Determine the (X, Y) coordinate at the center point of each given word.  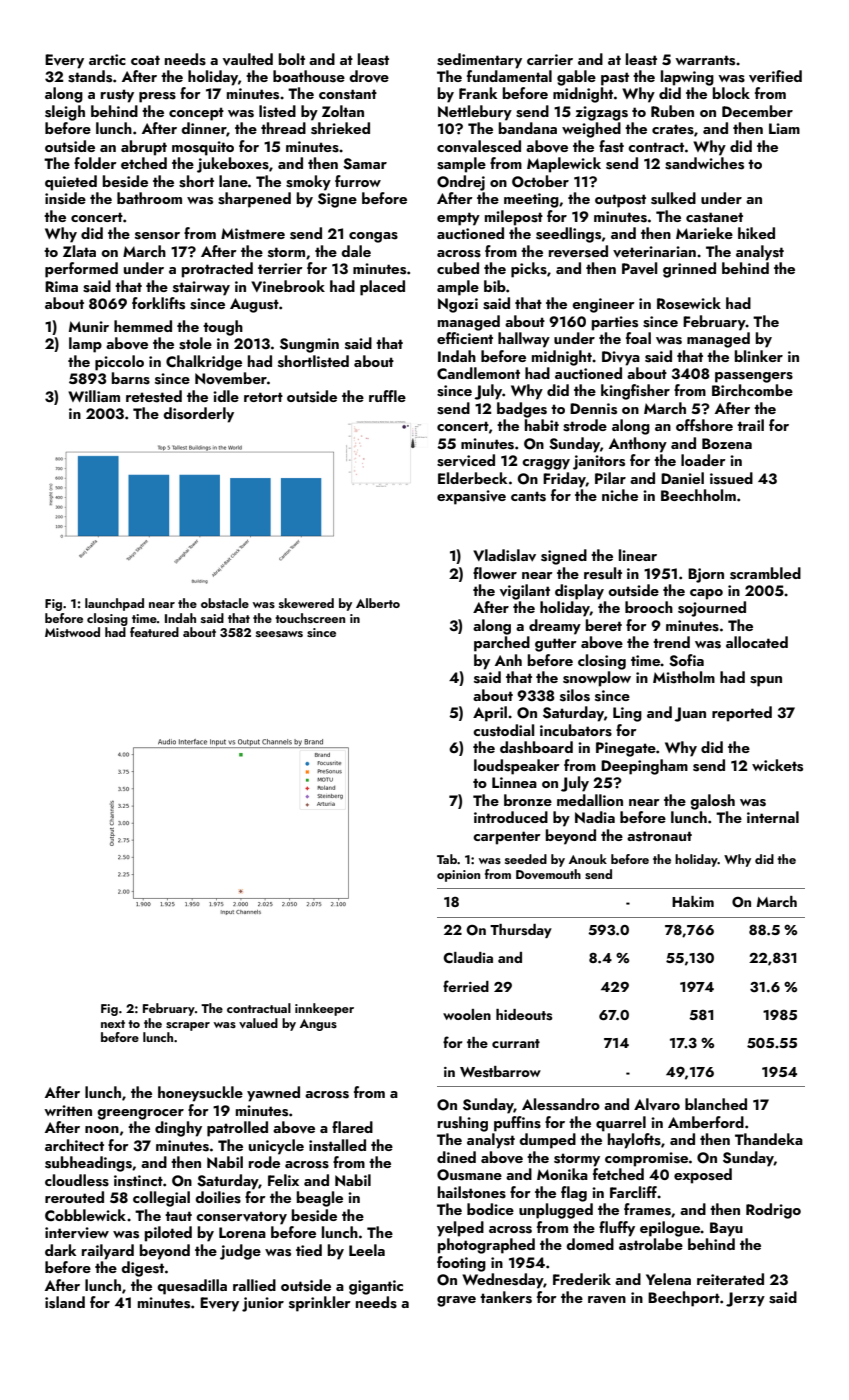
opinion (458, 876)
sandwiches (704, 163)
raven (607, 1300)
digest (142, 1269)
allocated (757, 642)
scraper (188, 1026)
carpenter (507, 838)
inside (65, 198)
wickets (777, 765)
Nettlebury (475, 113)
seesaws (279, 634)
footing (461, 1264)
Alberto (378, 603)
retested (154, 396)
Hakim (693, 901)
